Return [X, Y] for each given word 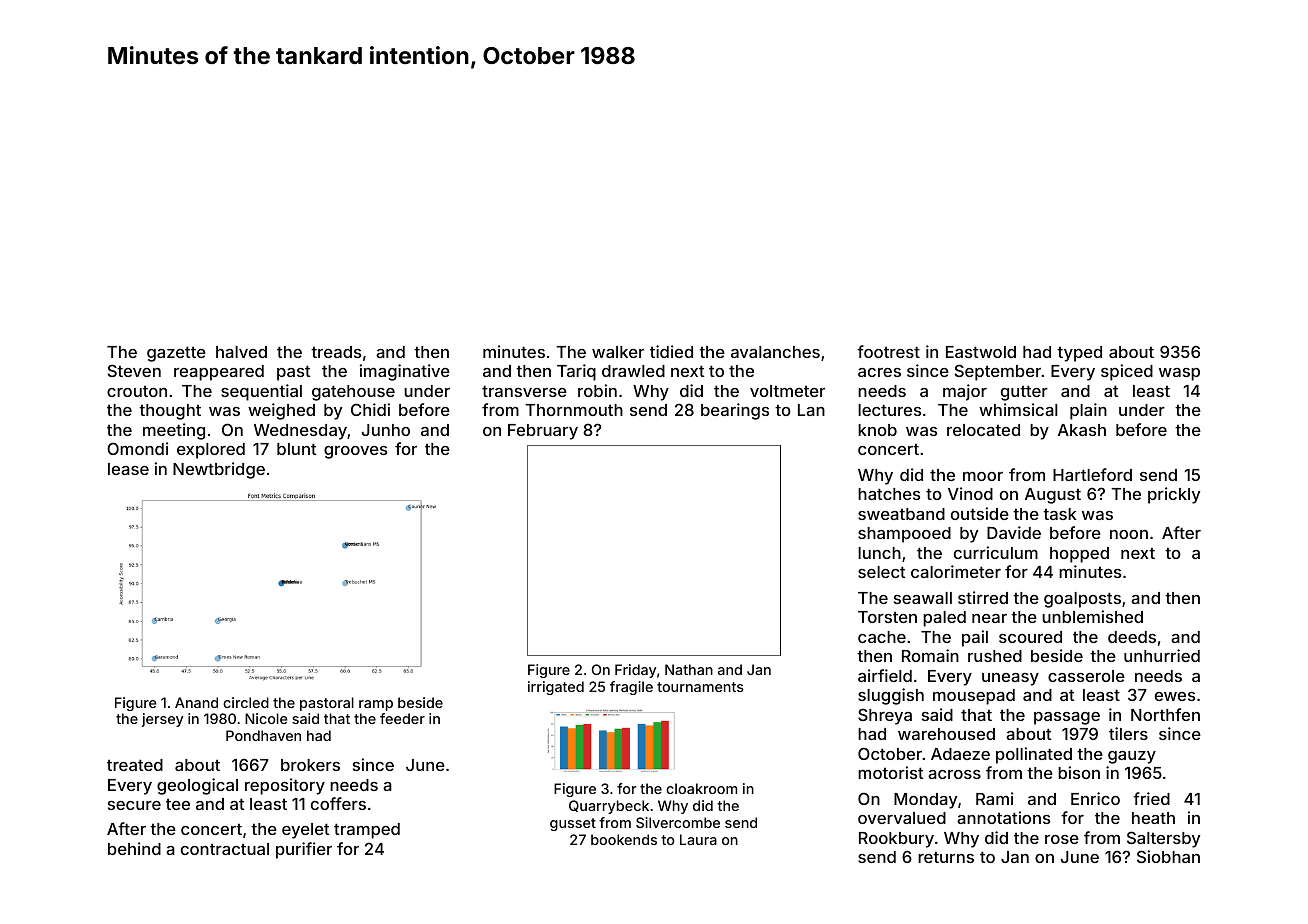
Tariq [576, 372]
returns [946, 857]
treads [336, 352]
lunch [879, 553]
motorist [891, 772]
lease [128, 469]
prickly [1174, 495]
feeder [402, 718]
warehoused [946, 734]
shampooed [904, 535]
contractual [225, 849]
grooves [355, 452]
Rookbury [896, 840]
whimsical [1018, 409]
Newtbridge [219, 470]
